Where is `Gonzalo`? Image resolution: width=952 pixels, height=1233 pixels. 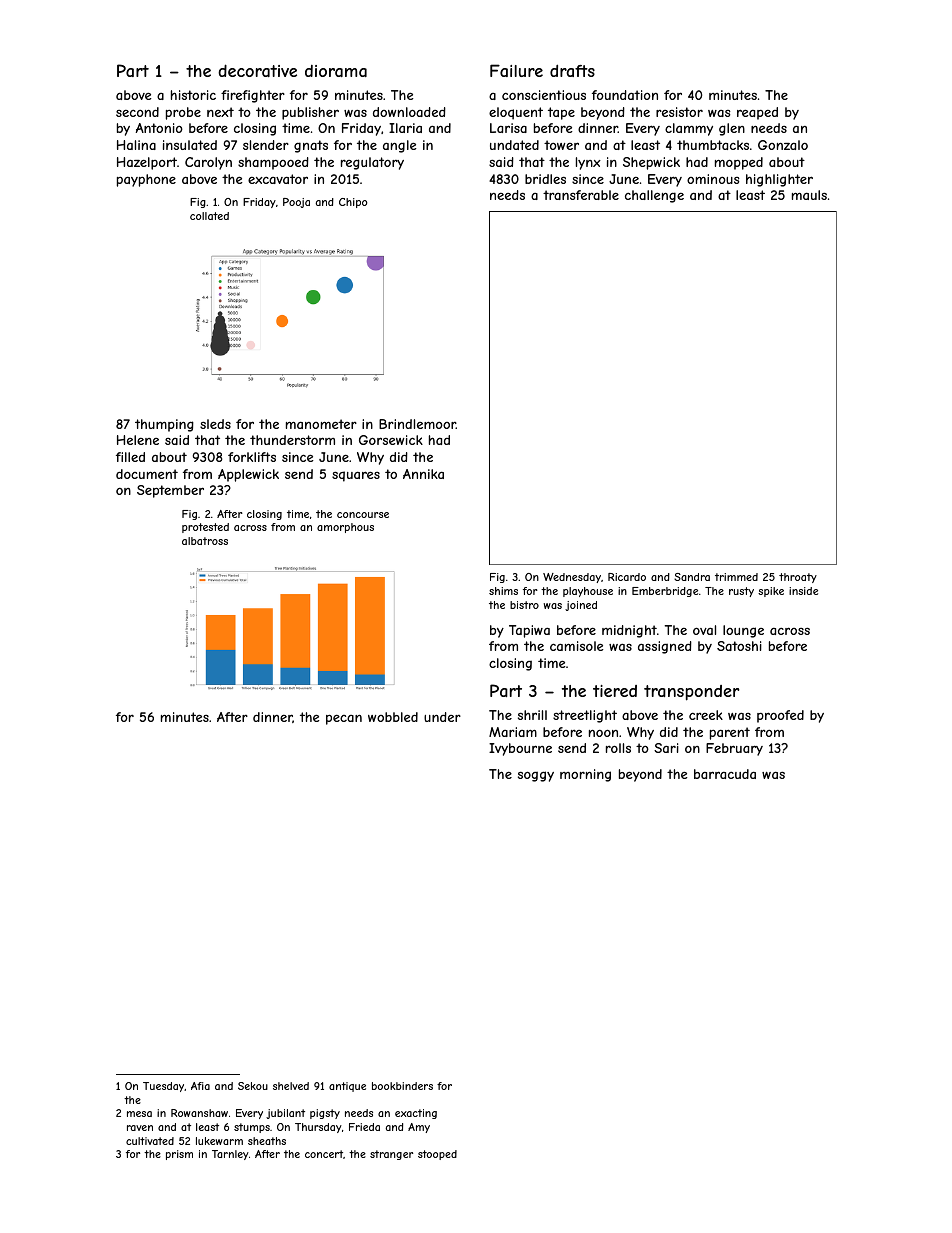
Gonzalo is located at coordinates (783, 145).
